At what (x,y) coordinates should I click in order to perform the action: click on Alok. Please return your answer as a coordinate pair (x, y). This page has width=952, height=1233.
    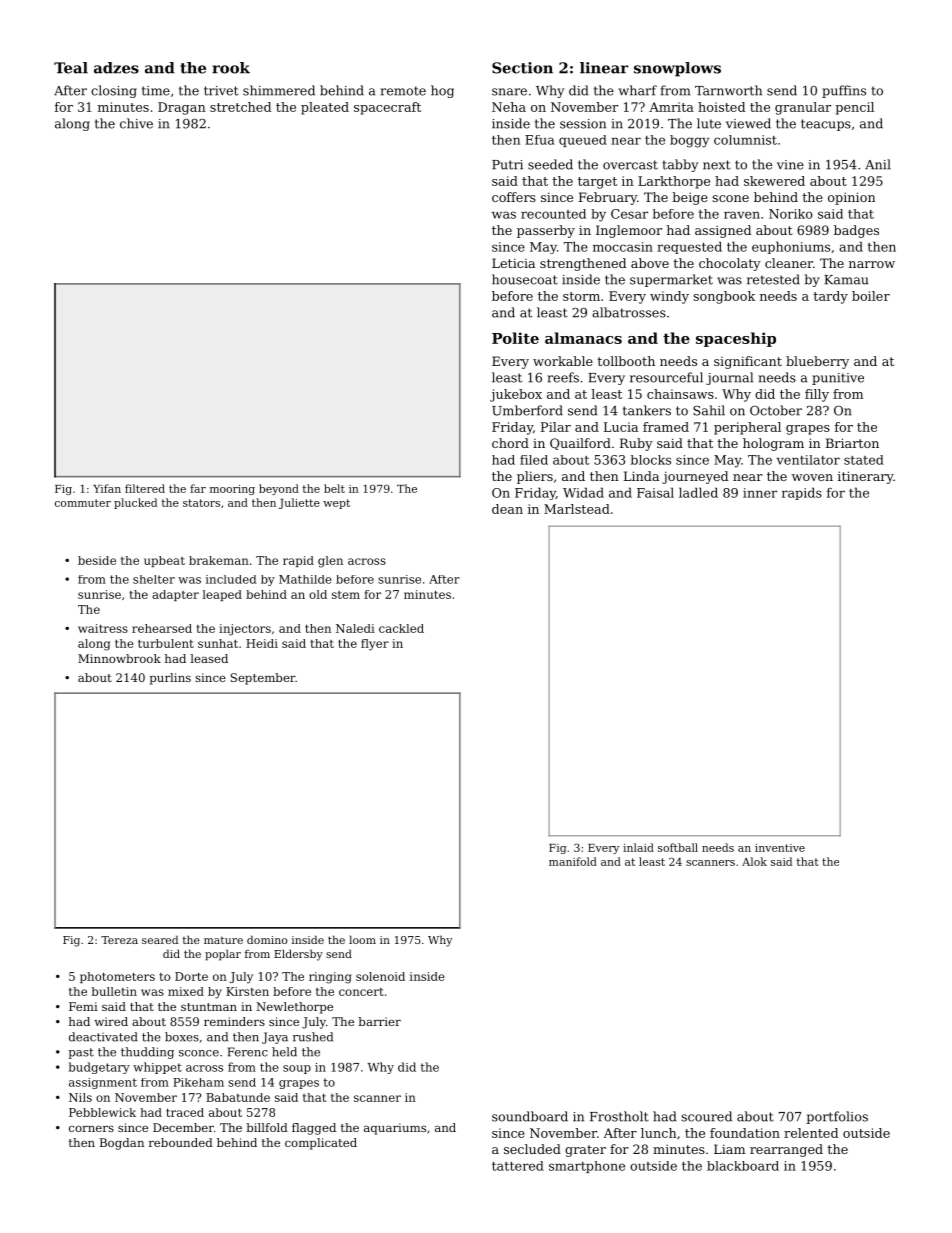
    Looking at the image, I should click on (754, 861).
